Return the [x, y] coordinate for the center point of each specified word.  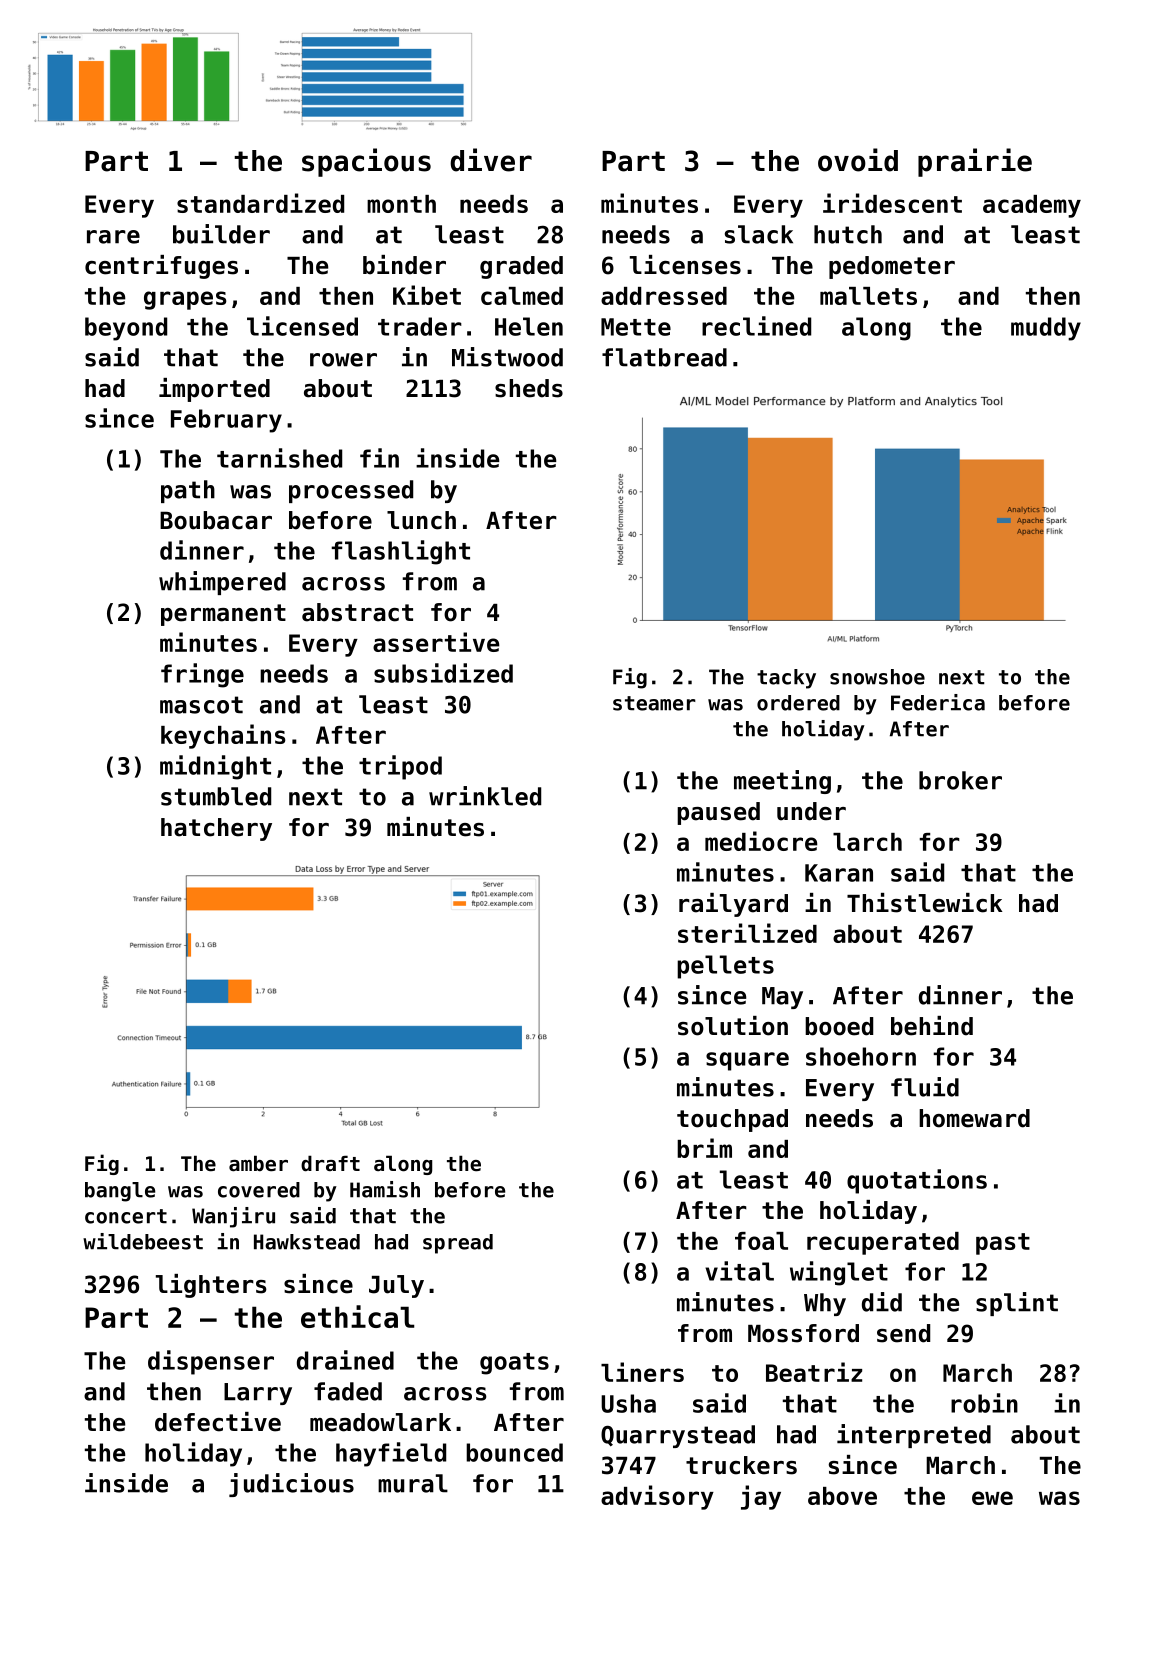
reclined [756, 326]
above [842, 1496]
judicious [291, 1485]
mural [413, 1483]
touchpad [732, 1120]
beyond [126, 329]
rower [343, 360]
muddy [1046, 329]
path [188, 491]
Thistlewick [924, 903]
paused [718, 813]
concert [126, 1216]
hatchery [216, 829]
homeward [974, 1118]
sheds [529, 388]
